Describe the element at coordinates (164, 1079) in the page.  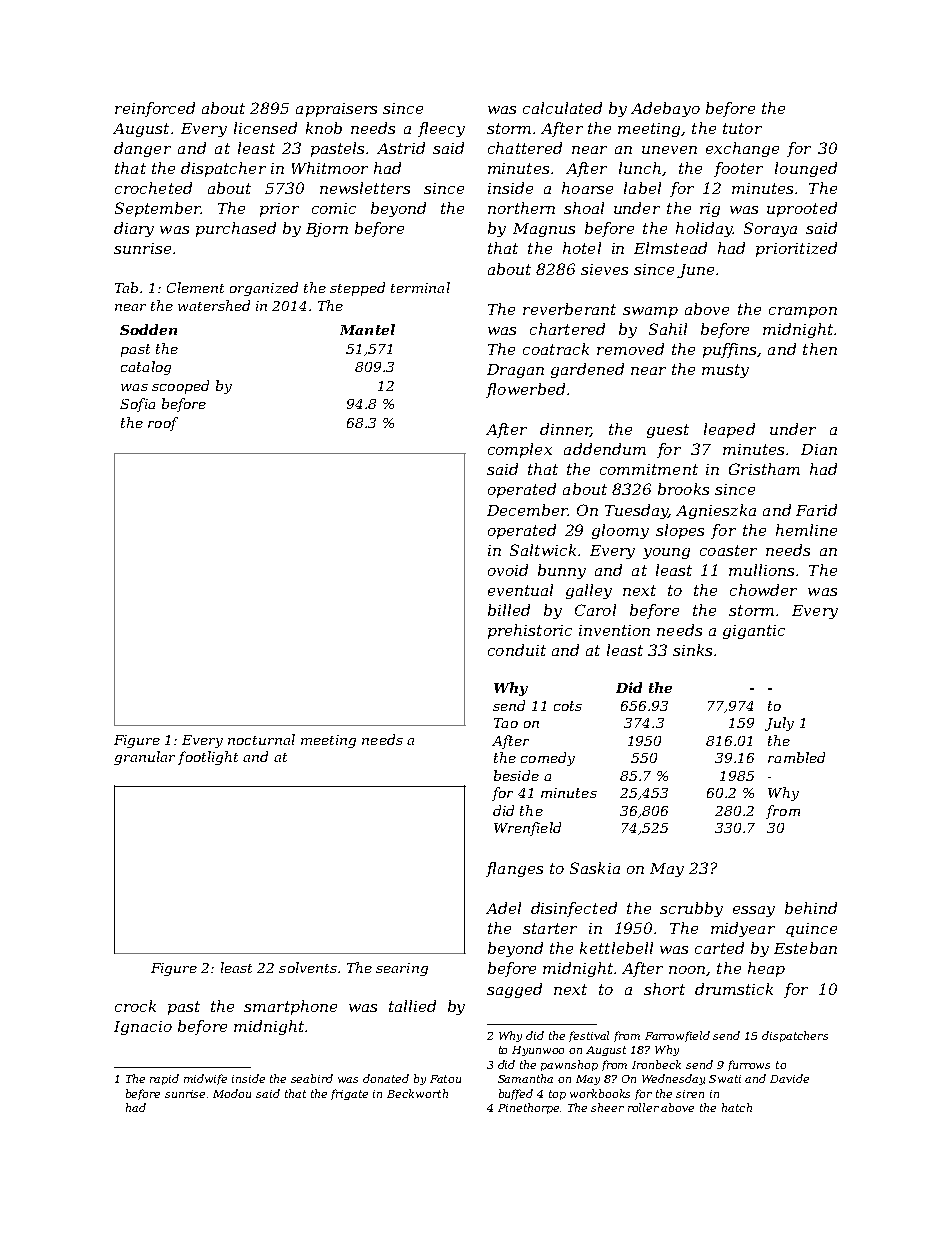
I see `rapid` at that location.
